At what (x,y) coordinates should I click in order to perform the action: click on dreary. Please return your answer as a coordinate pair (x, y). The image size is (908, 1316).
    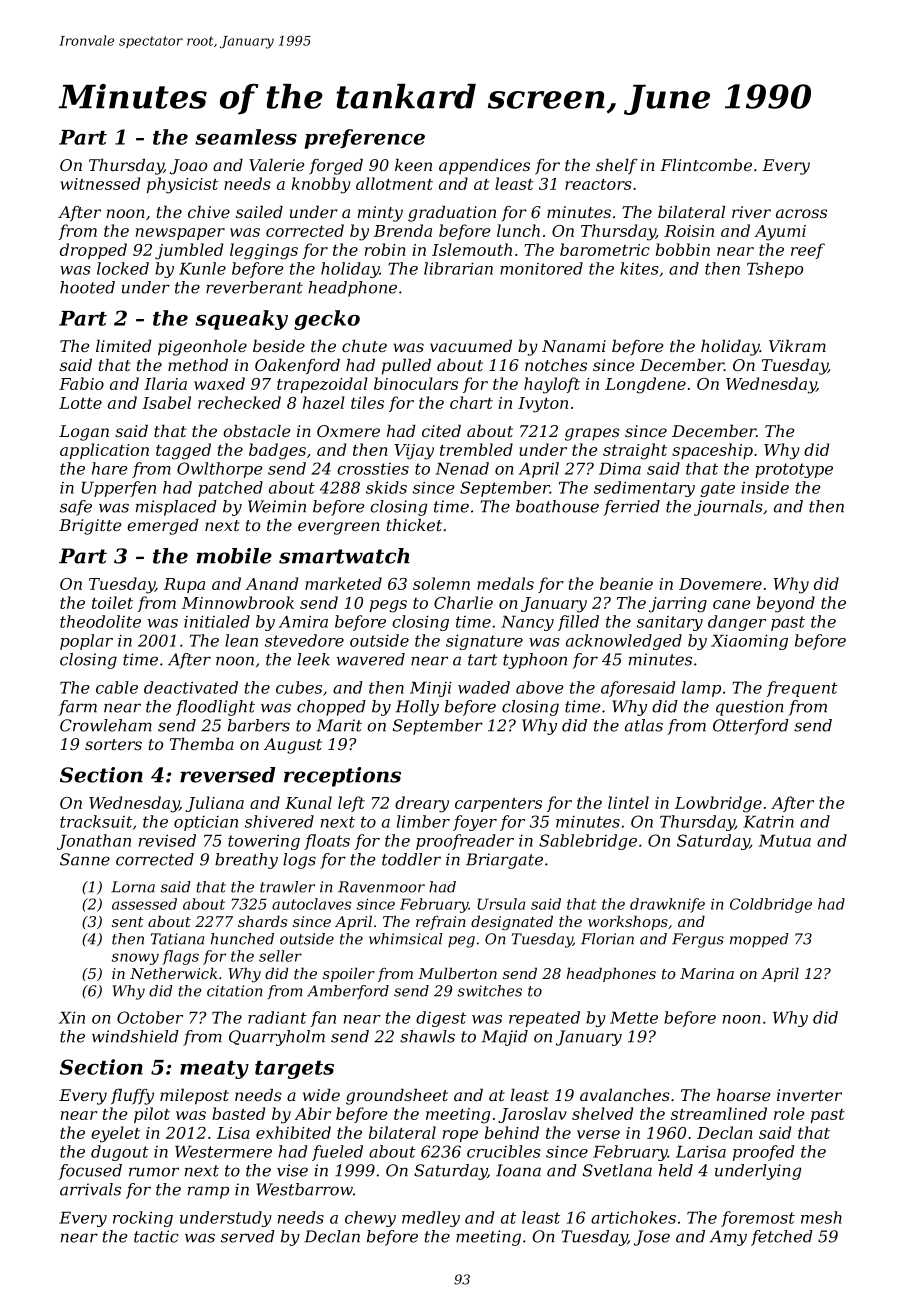
    Looking at the image, I should click on (422, 804).
